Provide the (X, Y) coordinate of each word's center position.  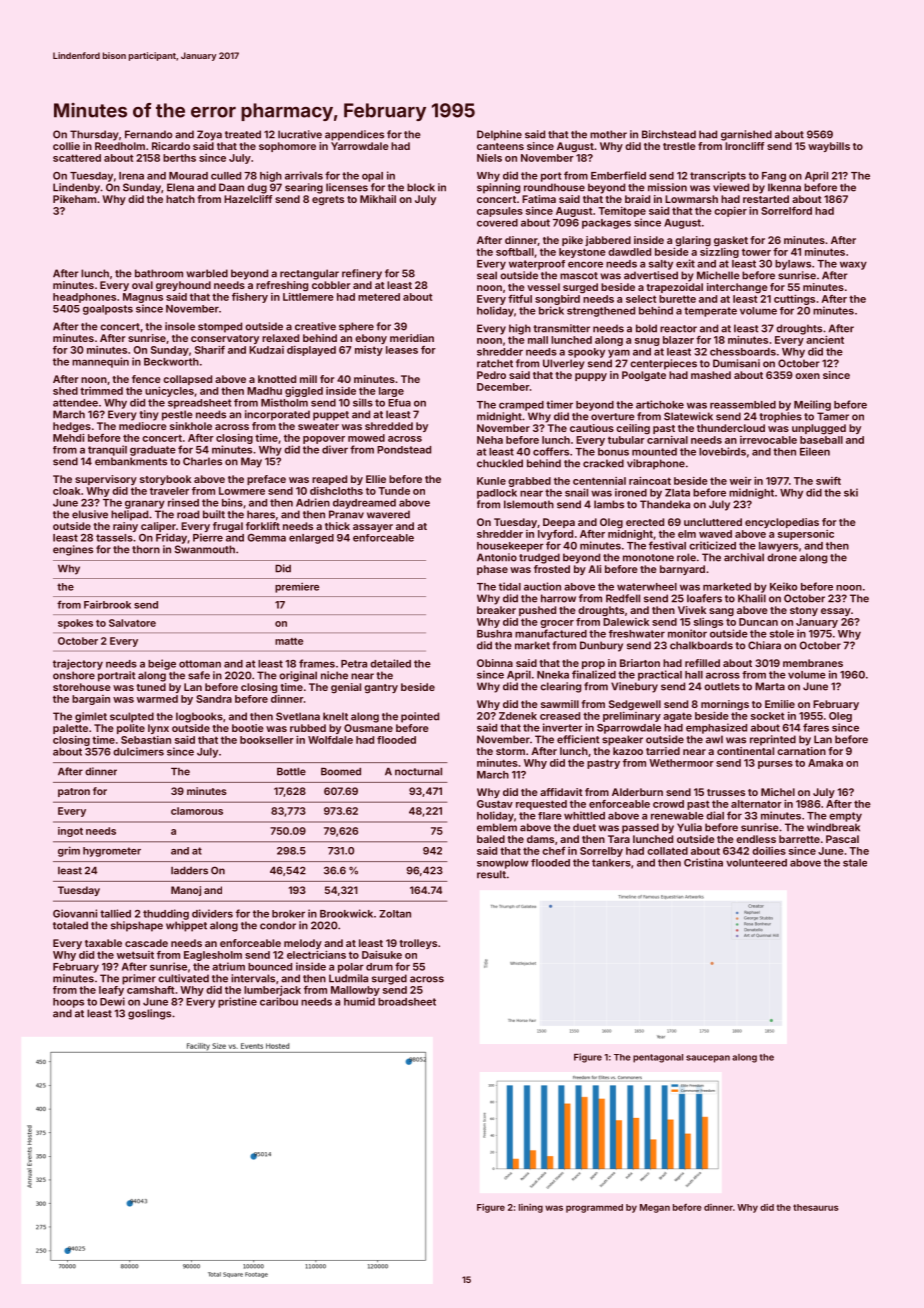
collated (667, 851)
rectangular (309, 274)
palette (70, 729)
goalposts (108, 310)
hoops (68, 1003)
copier (730, 212)
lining (531, 1208)
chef (553, 851)
